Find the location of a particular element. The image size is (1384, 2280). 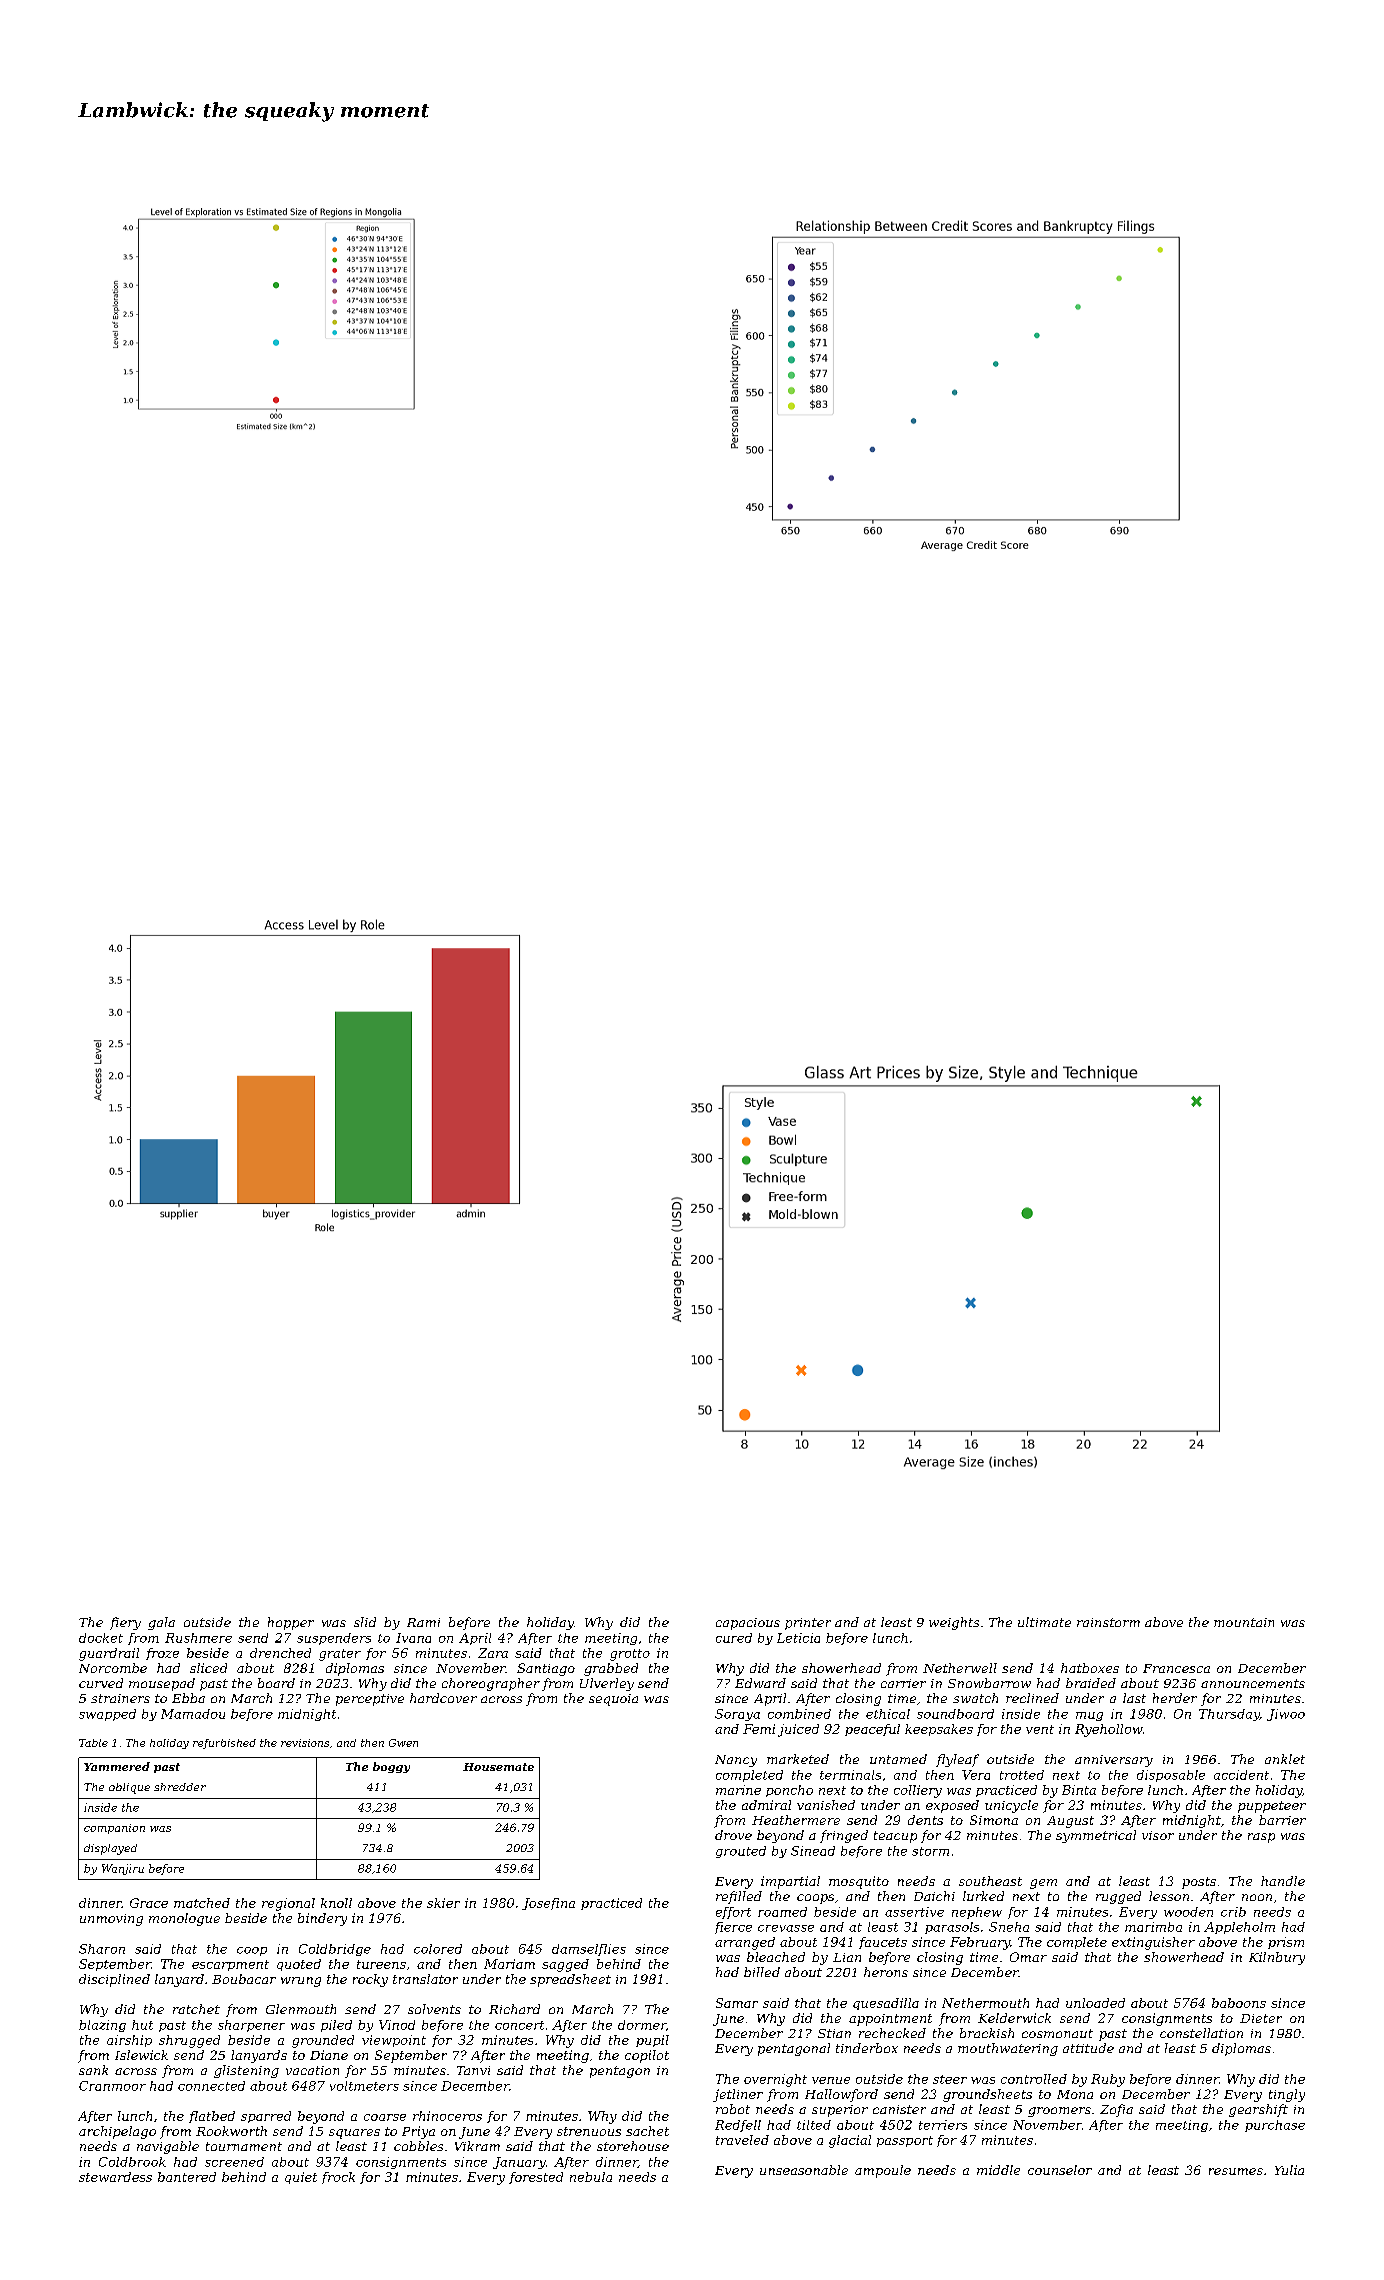

Wanjiru is located at coordinates (123, 1869).
